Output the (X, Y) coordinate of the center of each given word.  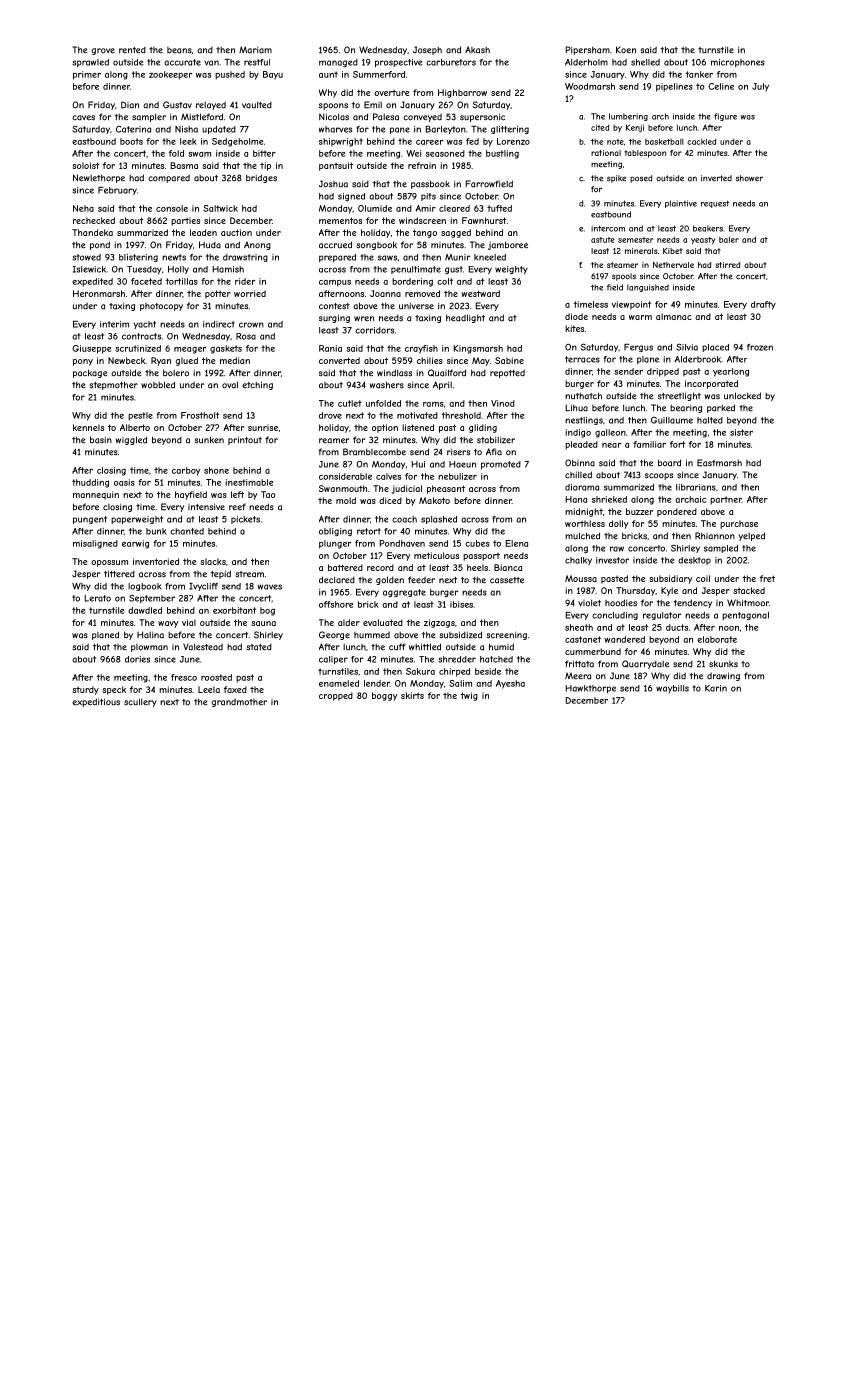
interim (114, 324)
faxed (235, 689)
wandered (624, 639)
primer (87, 75)
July (760, 87)
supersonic (482, 117)
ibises (461, 604)
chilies (430, 360)
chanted (187, 531)
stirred (727, 265)
